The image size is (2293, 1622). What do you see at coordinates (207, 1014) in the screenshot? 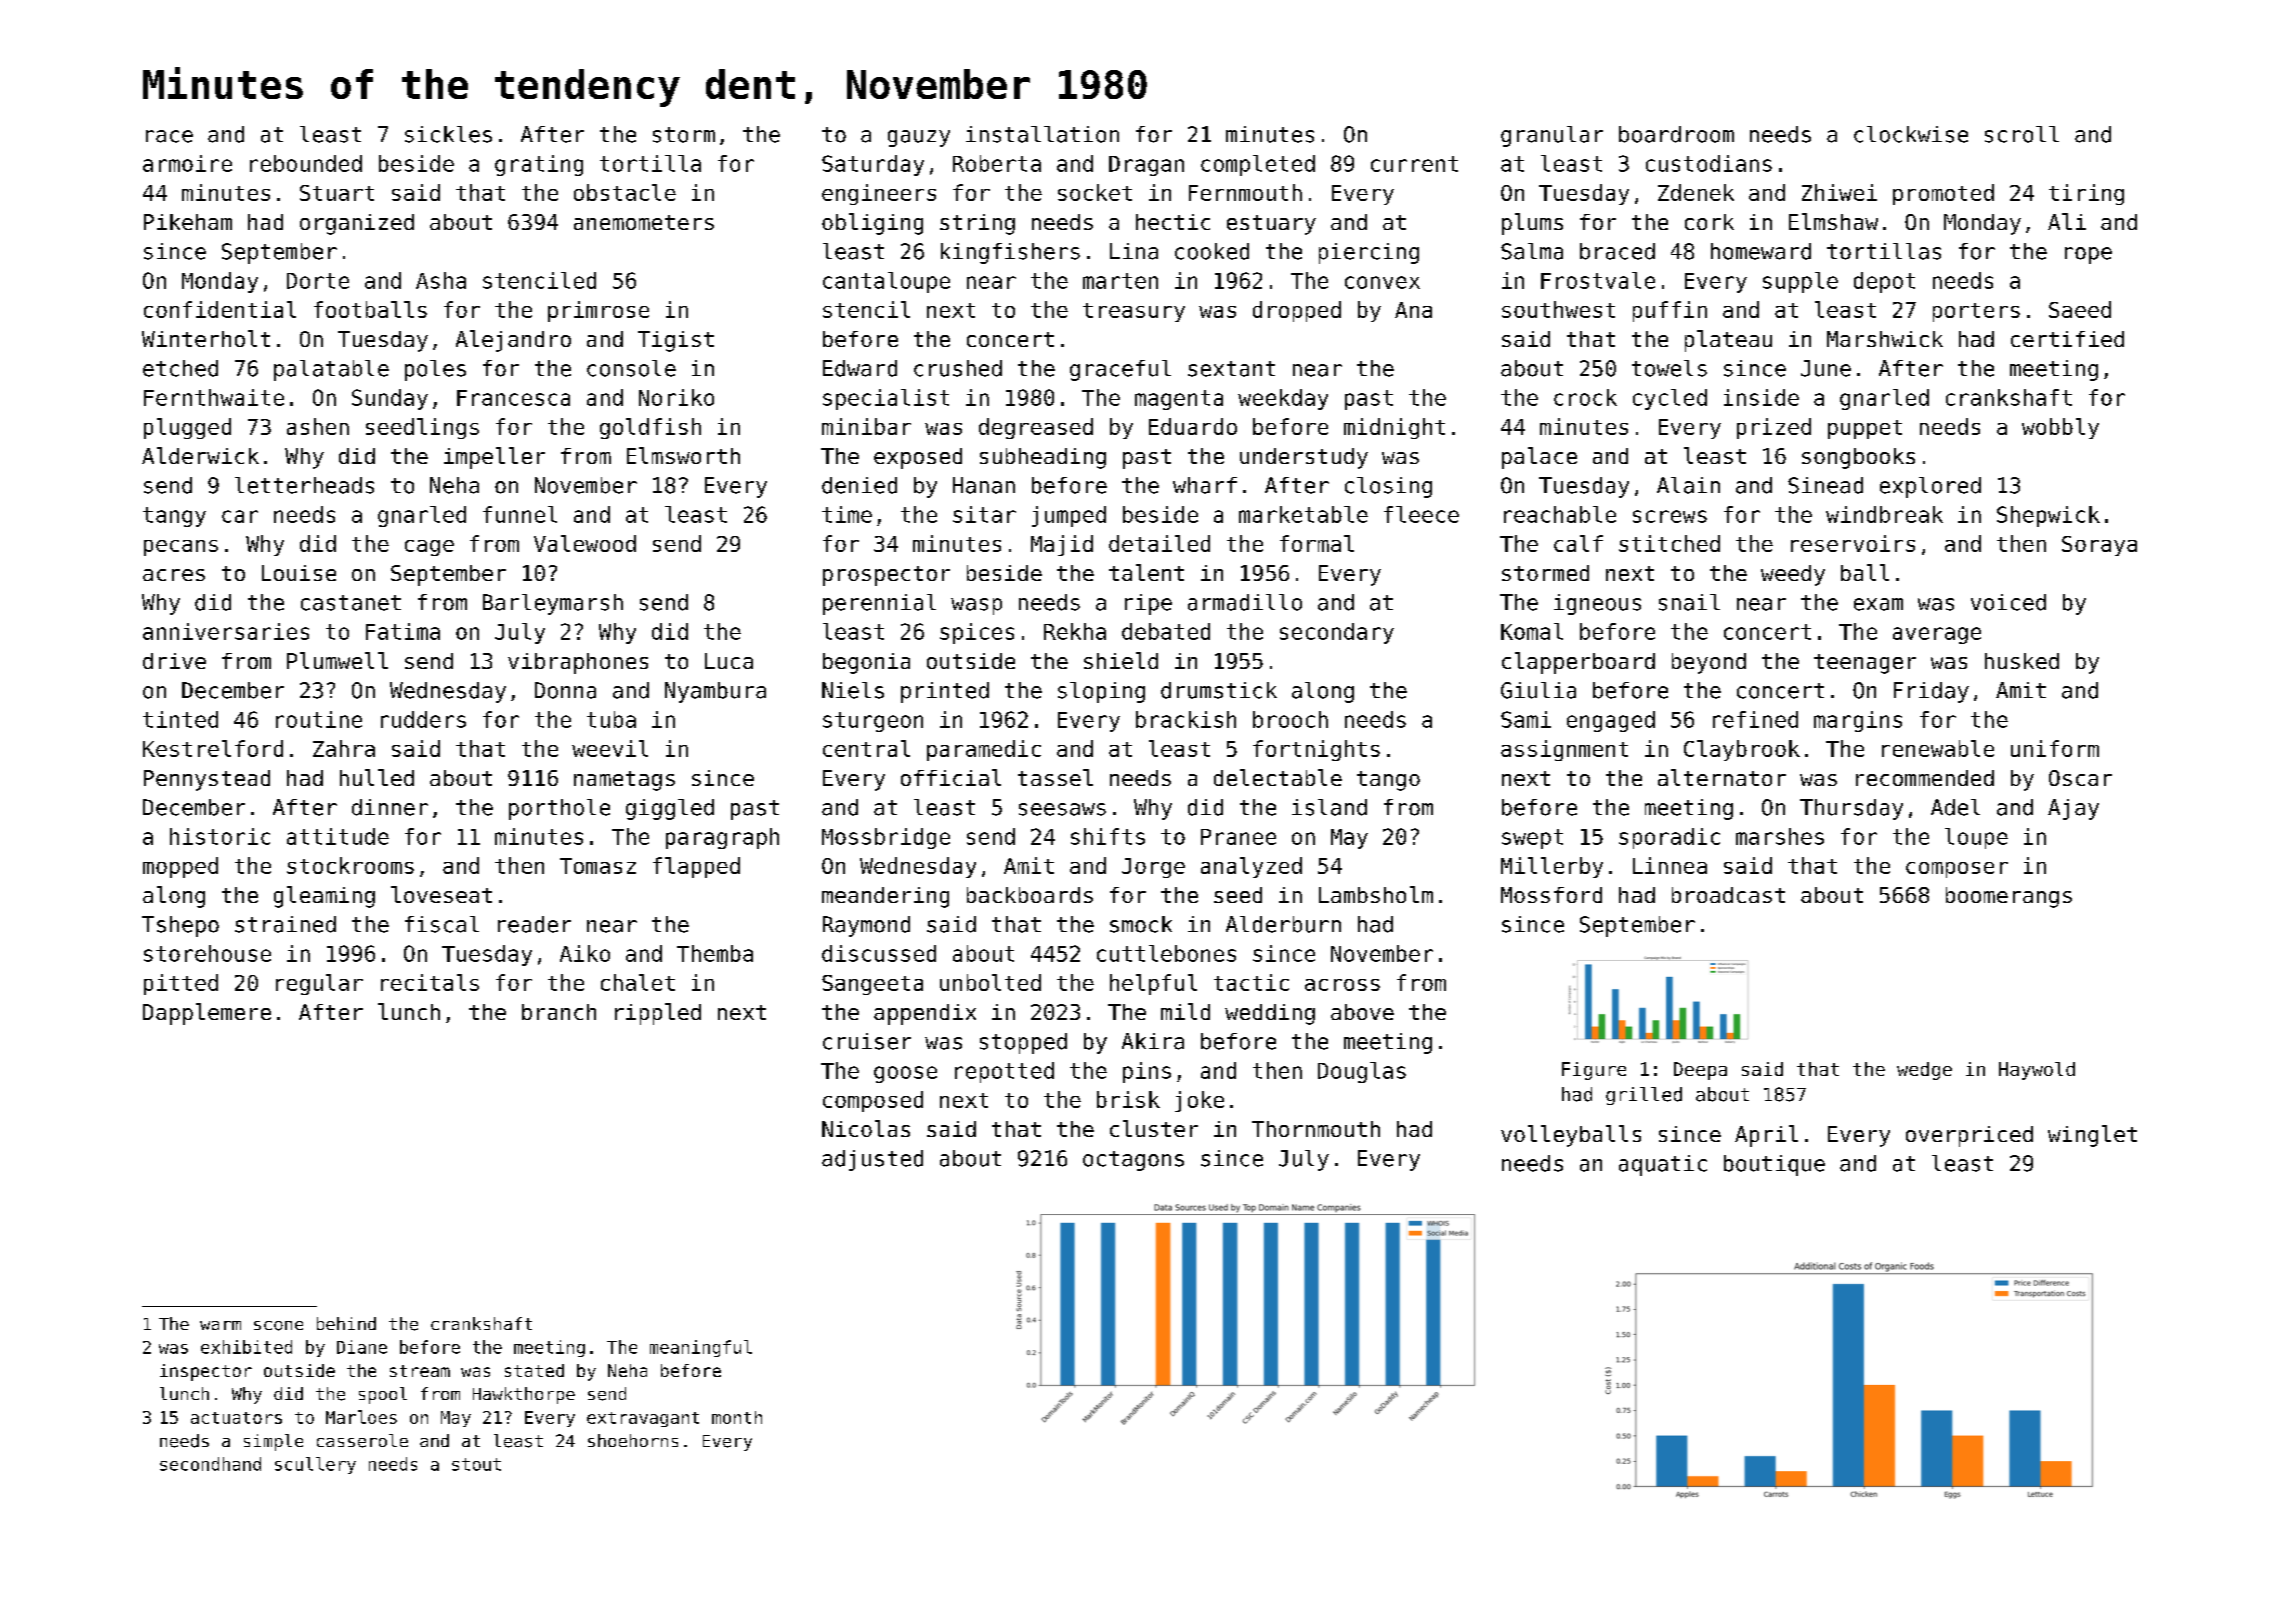
I see `Dapplemere` at bounding box center [207, 1014].
